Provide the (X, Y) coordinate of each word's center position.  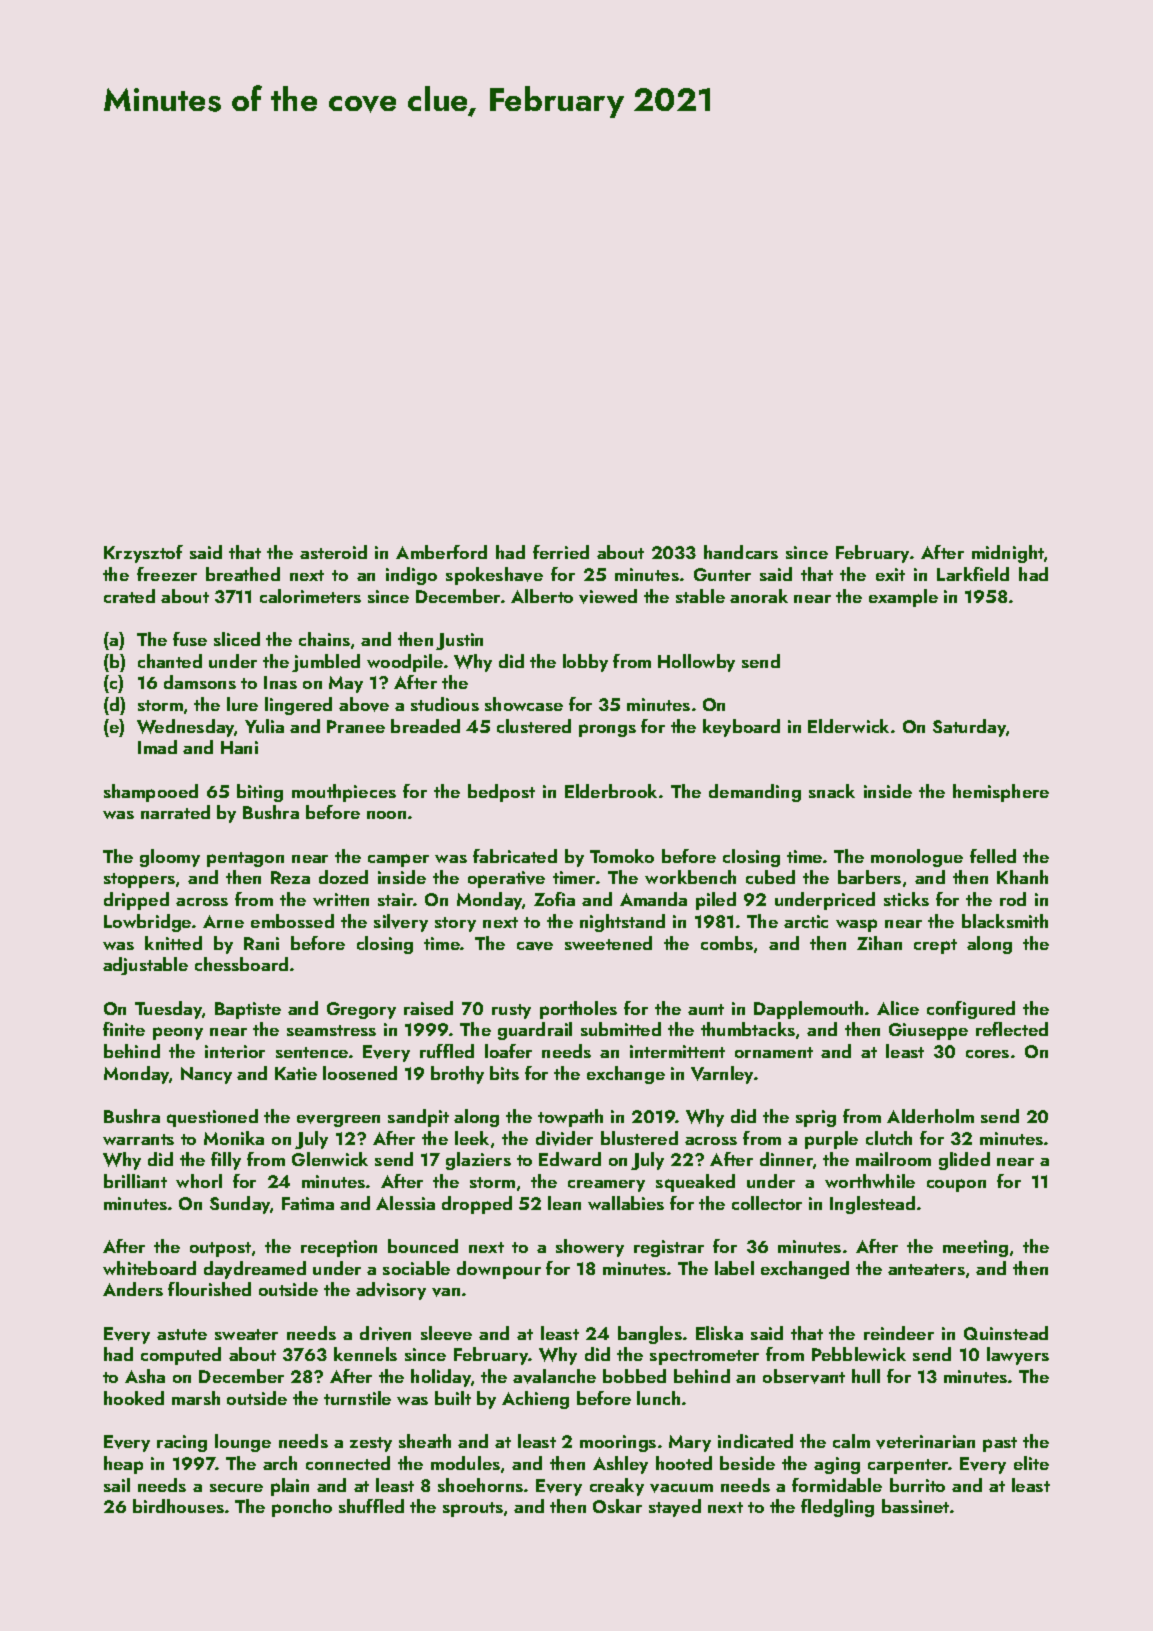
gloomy (170, 858)
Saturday (969, 728)
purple (831, 1140)
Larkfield (973, 574)
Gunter (722, 574)
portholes (578, 1010)
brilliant (135, 1181)
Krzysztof (143, 554)
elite (1031, 1463)
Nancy (206, 1075)
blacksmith (1005, 921)
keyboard (741, 728)
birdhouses (178, 1506)
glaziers (478, 1161)
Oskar (617, 1506)
